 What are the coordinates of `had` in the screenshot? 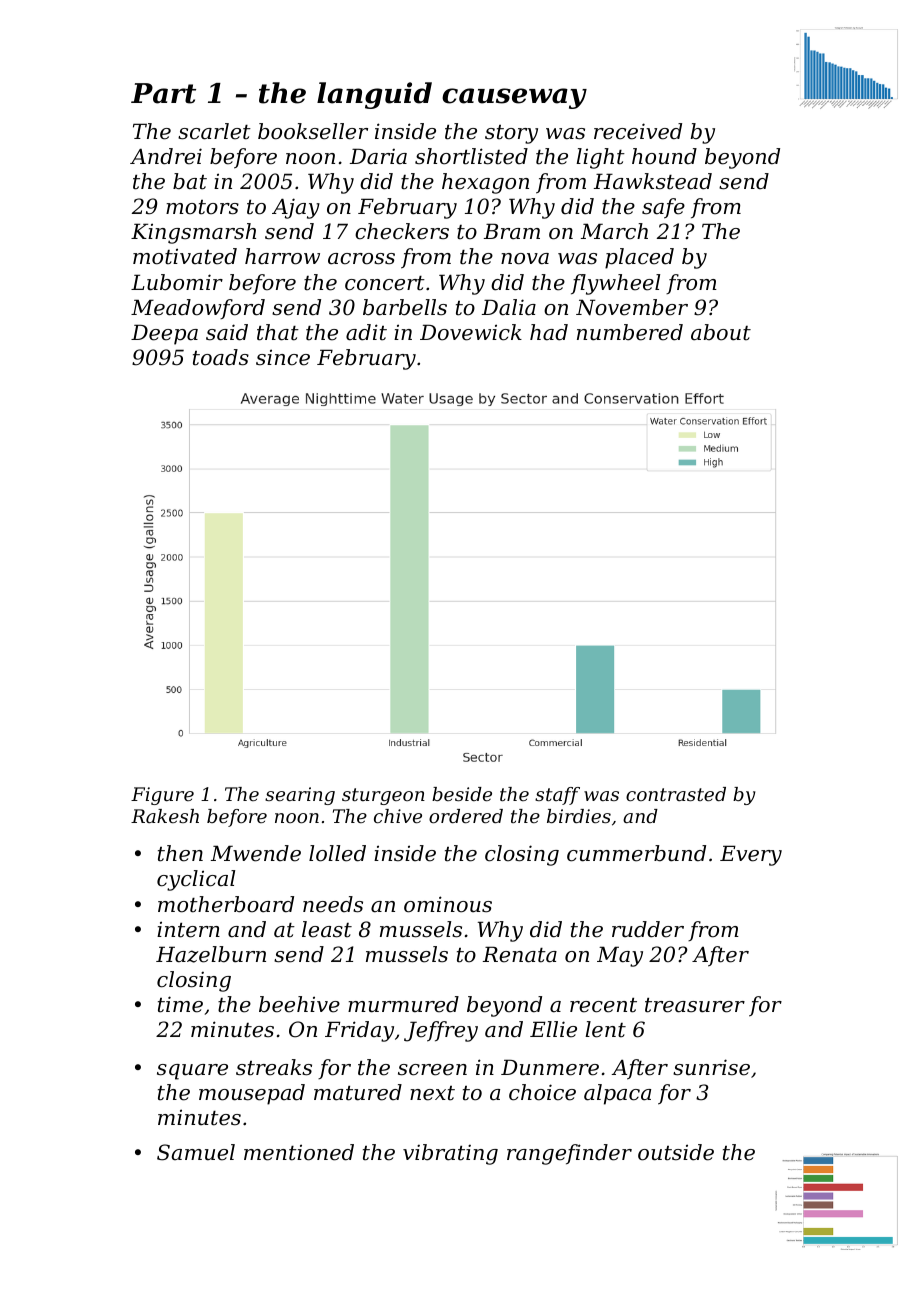 It's located at (549, 332).
